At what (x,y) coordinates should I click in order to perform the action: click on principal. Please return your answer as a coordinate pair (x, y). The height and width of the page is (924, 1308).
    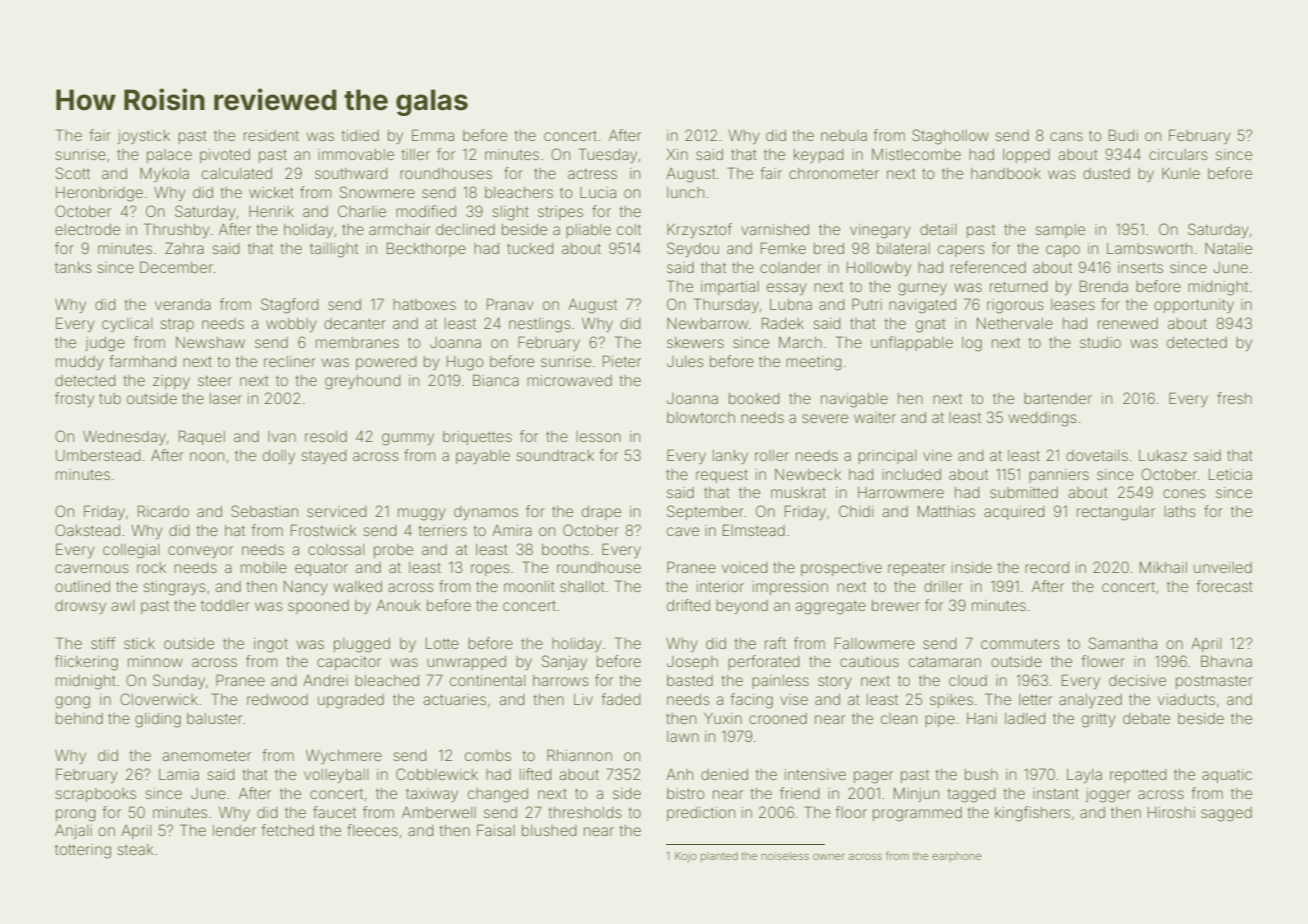
    Looking at the image, I should click on (887, 457).
